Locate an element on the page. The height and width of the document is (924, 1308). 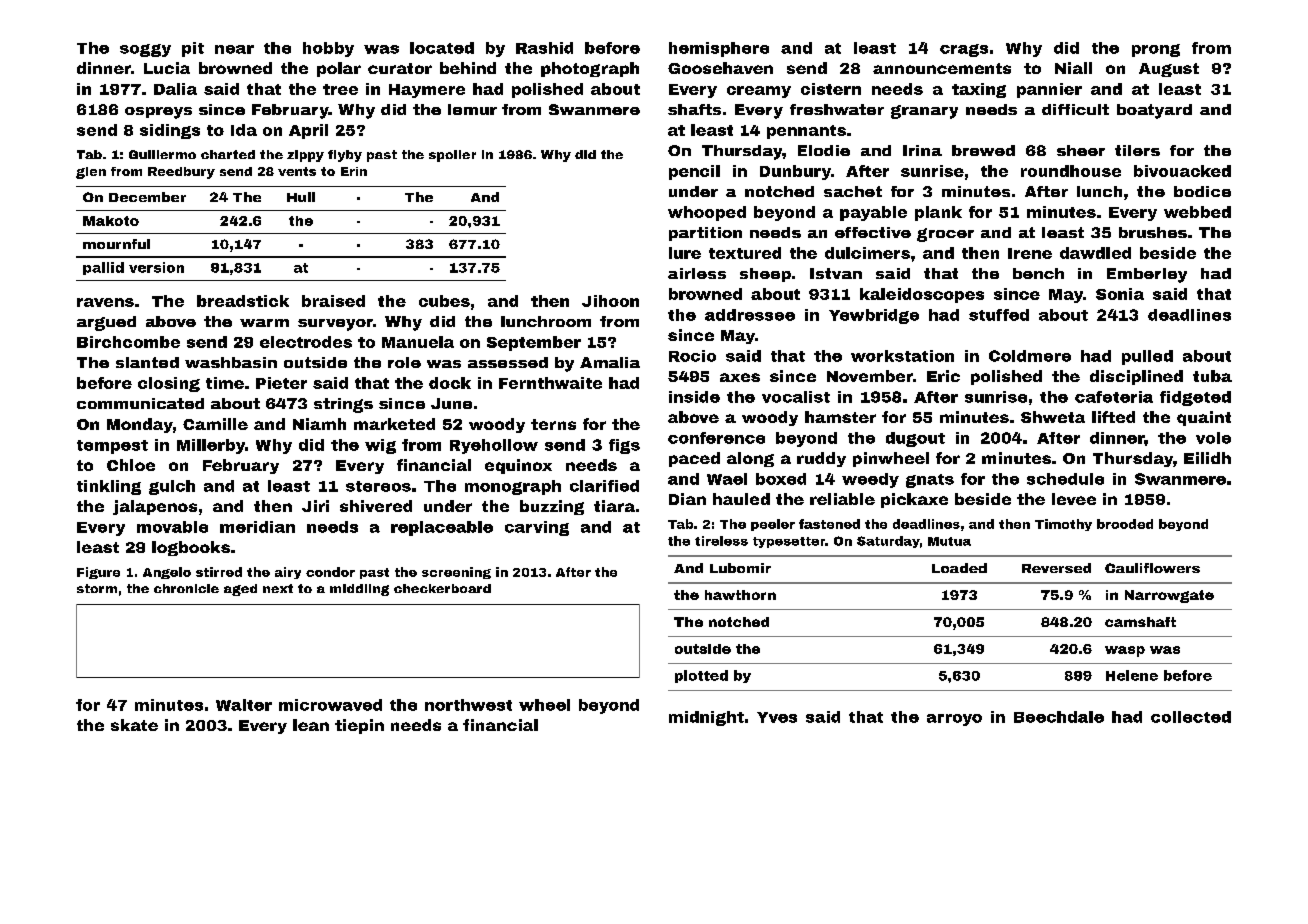
hobby is located at coordinates (328, 49).
